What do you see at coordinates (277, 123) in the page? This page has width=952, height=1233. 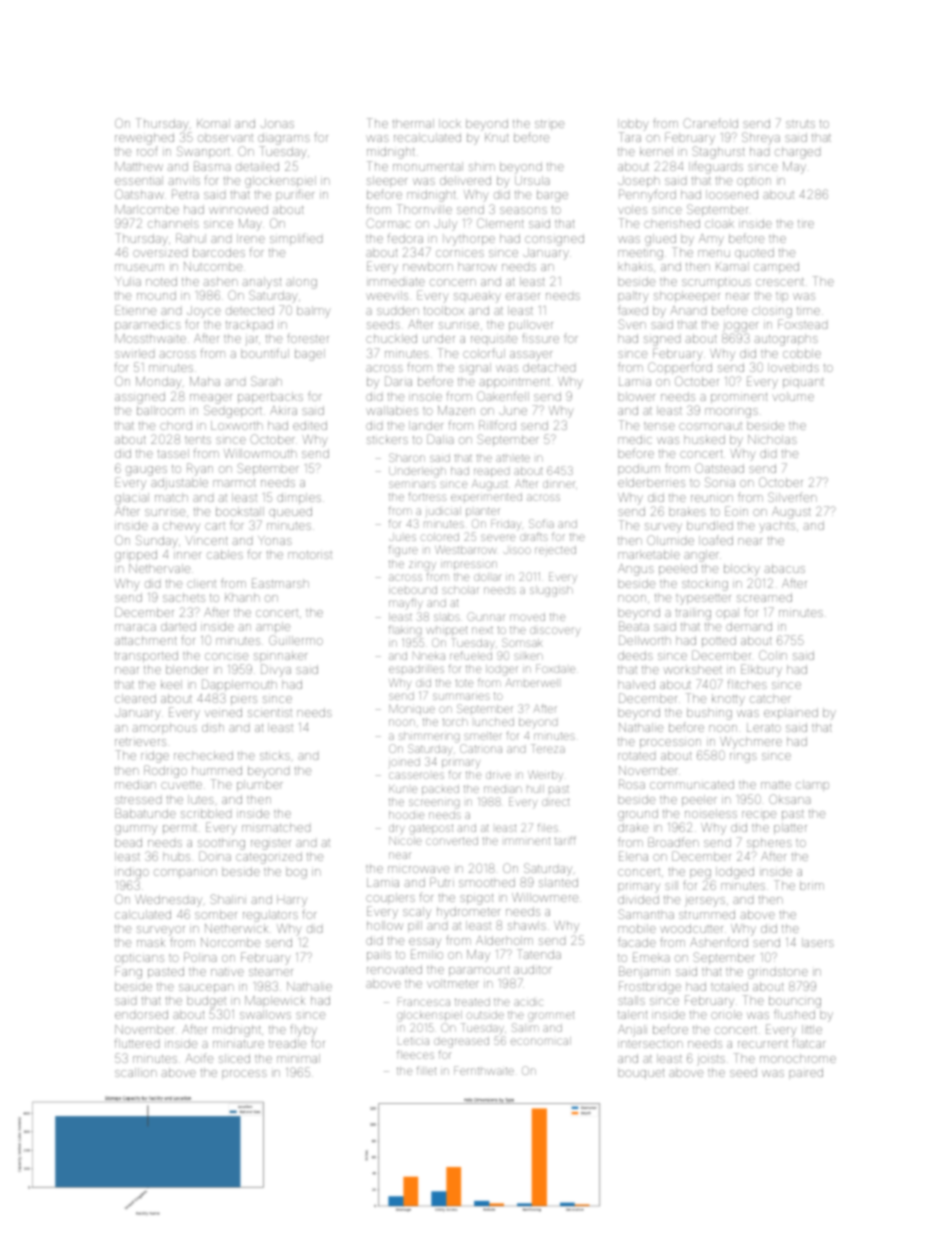 I see `Jonas` at bounding box center [277, 123].
